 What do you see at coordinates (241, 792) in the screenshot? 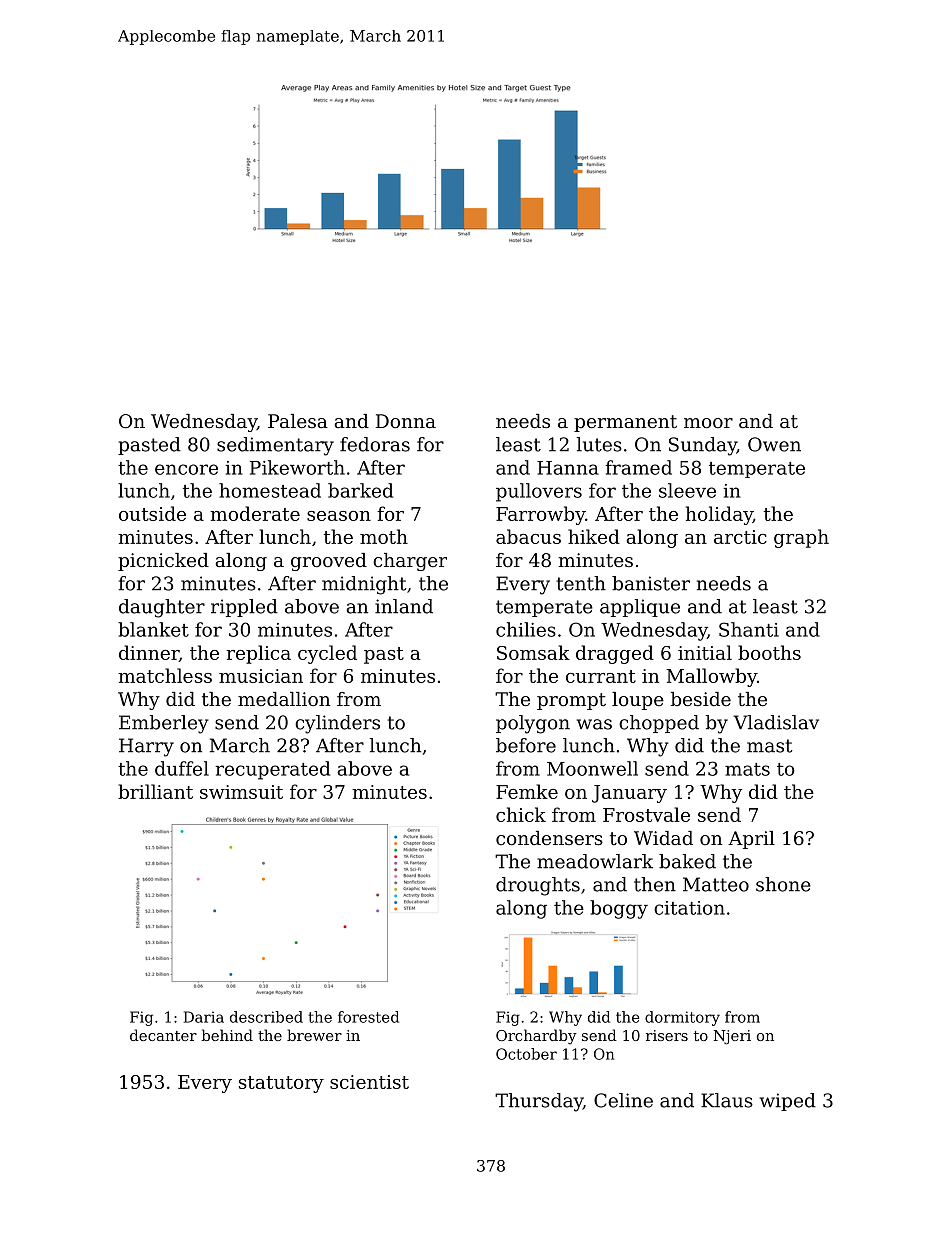
I see `swimsuit` at bounding box center [241, 792].
